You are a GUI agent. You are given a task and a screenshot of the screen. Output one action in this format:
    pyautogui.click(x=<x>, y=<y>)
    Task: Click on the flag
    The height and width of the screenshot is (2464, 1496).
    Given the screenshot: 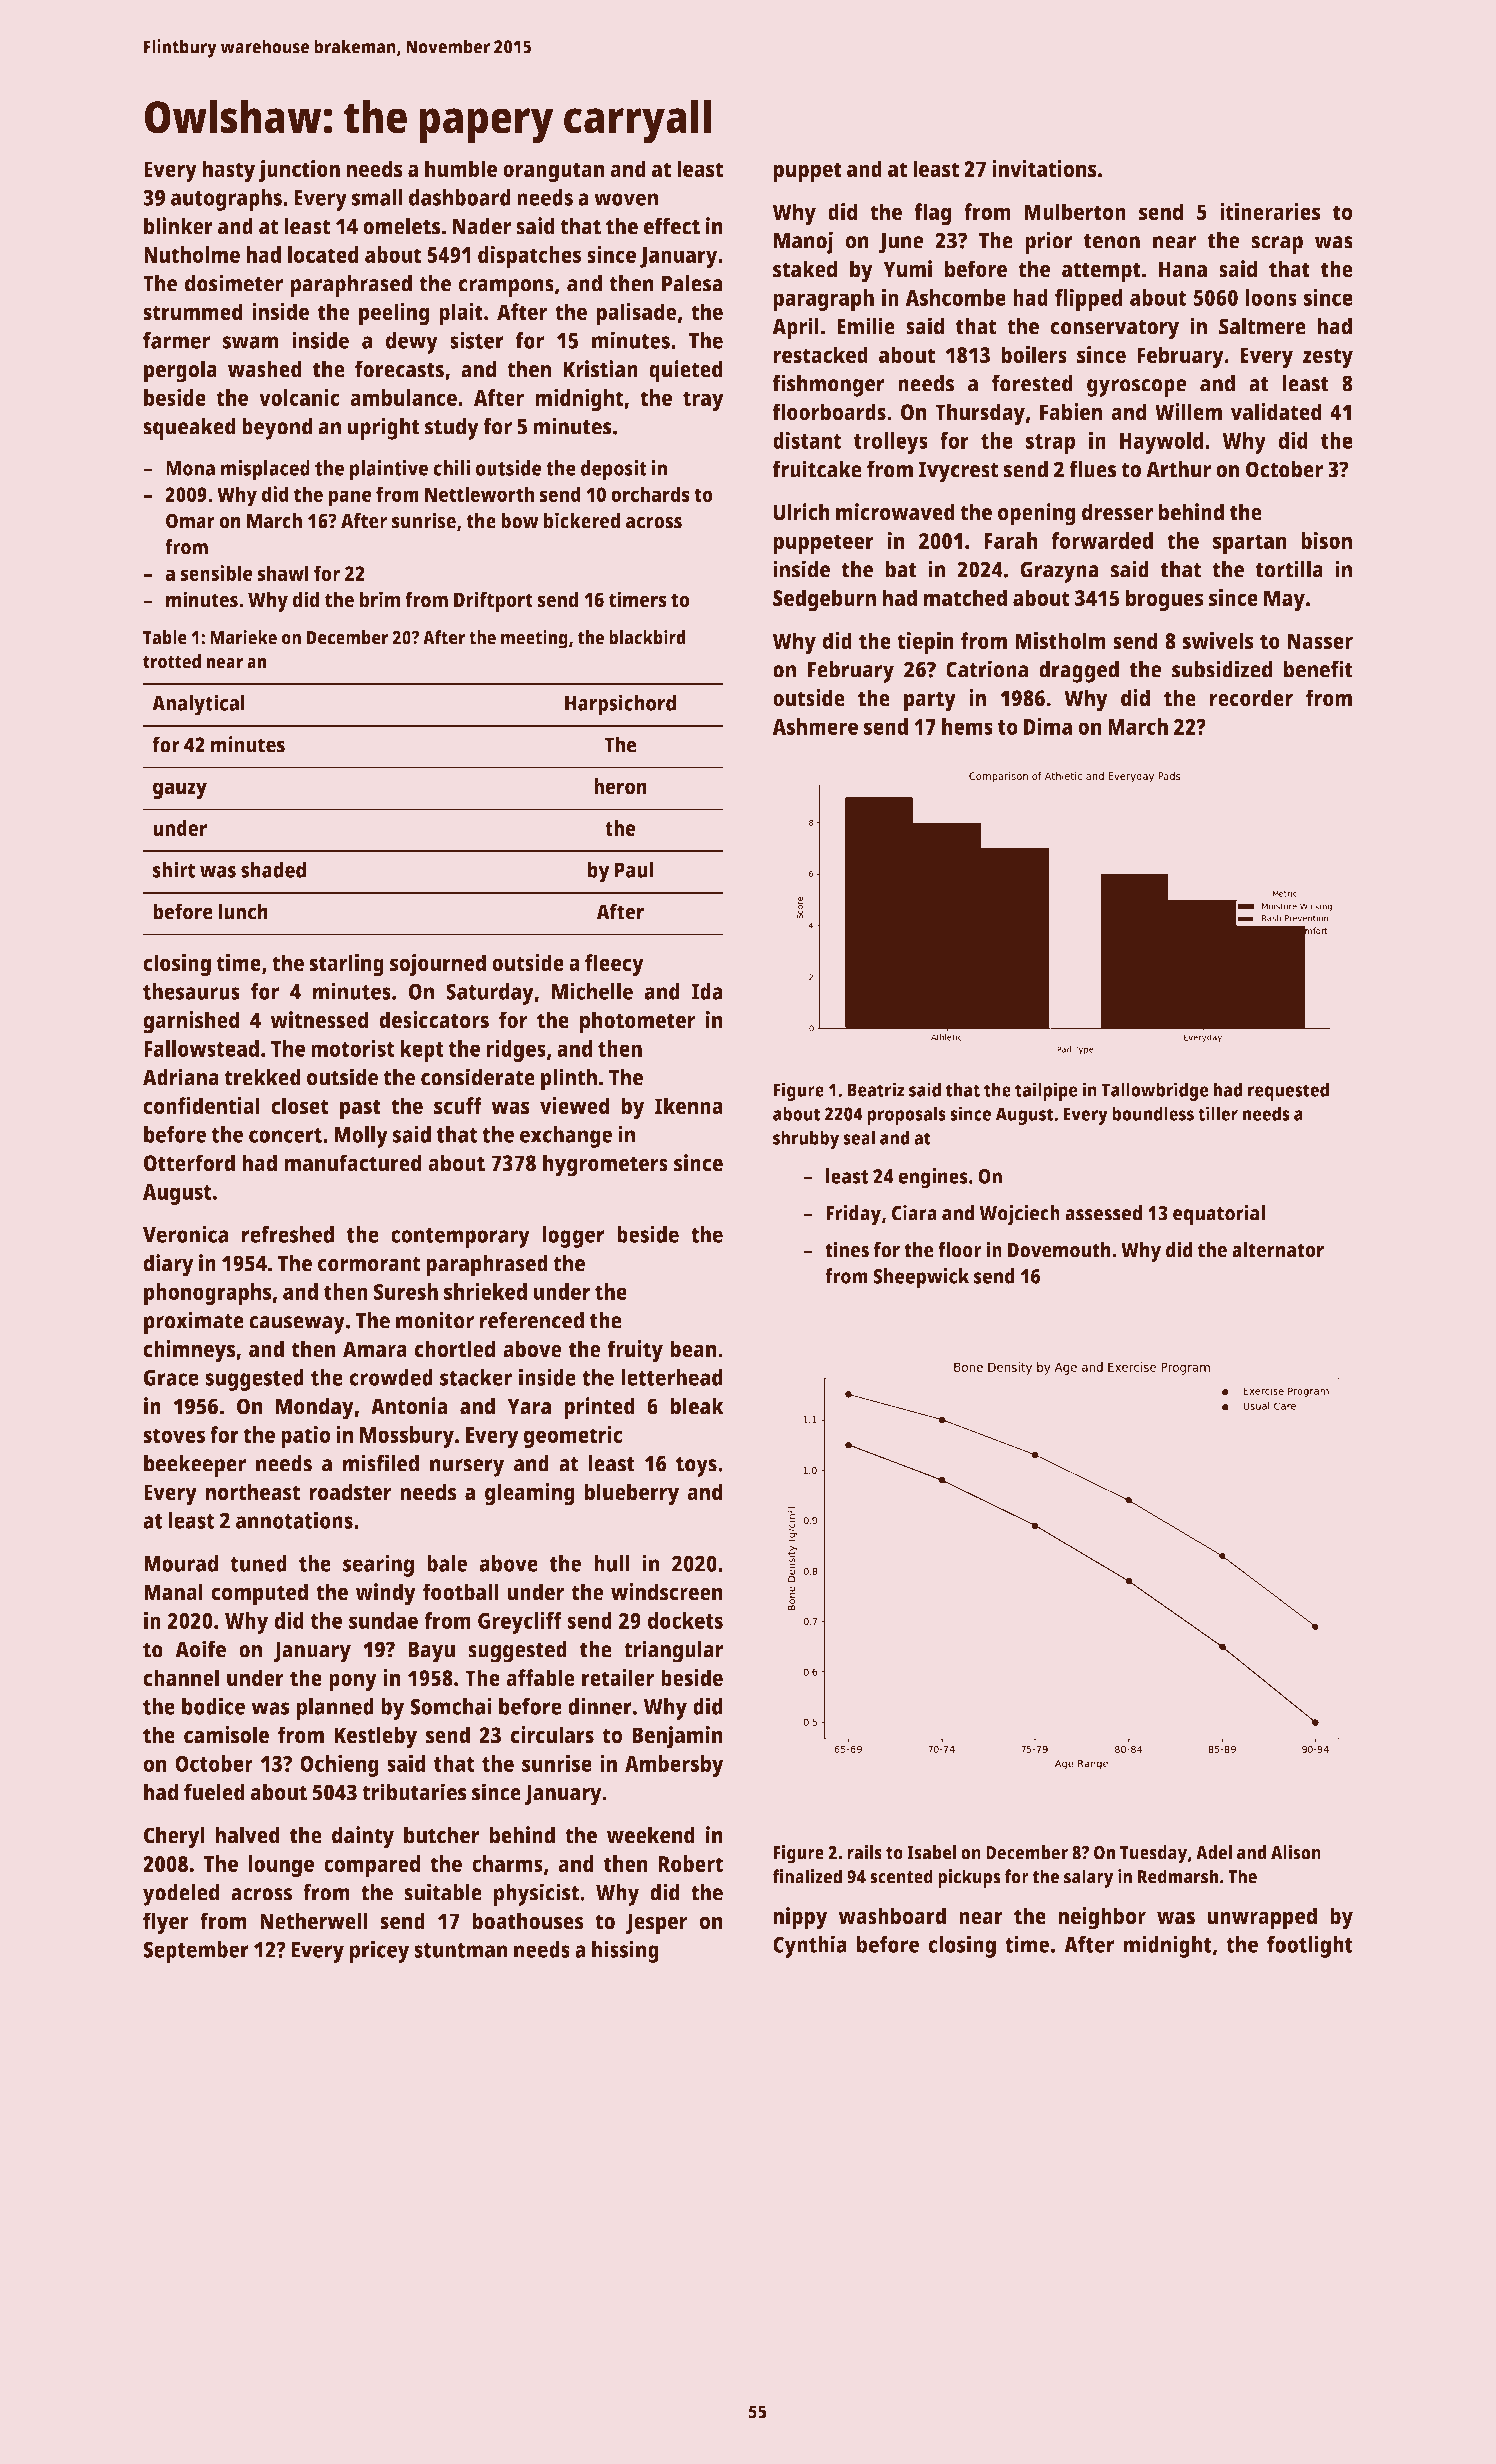 What is the action you would take?
    pyautogui.click(x=932, y=214)
